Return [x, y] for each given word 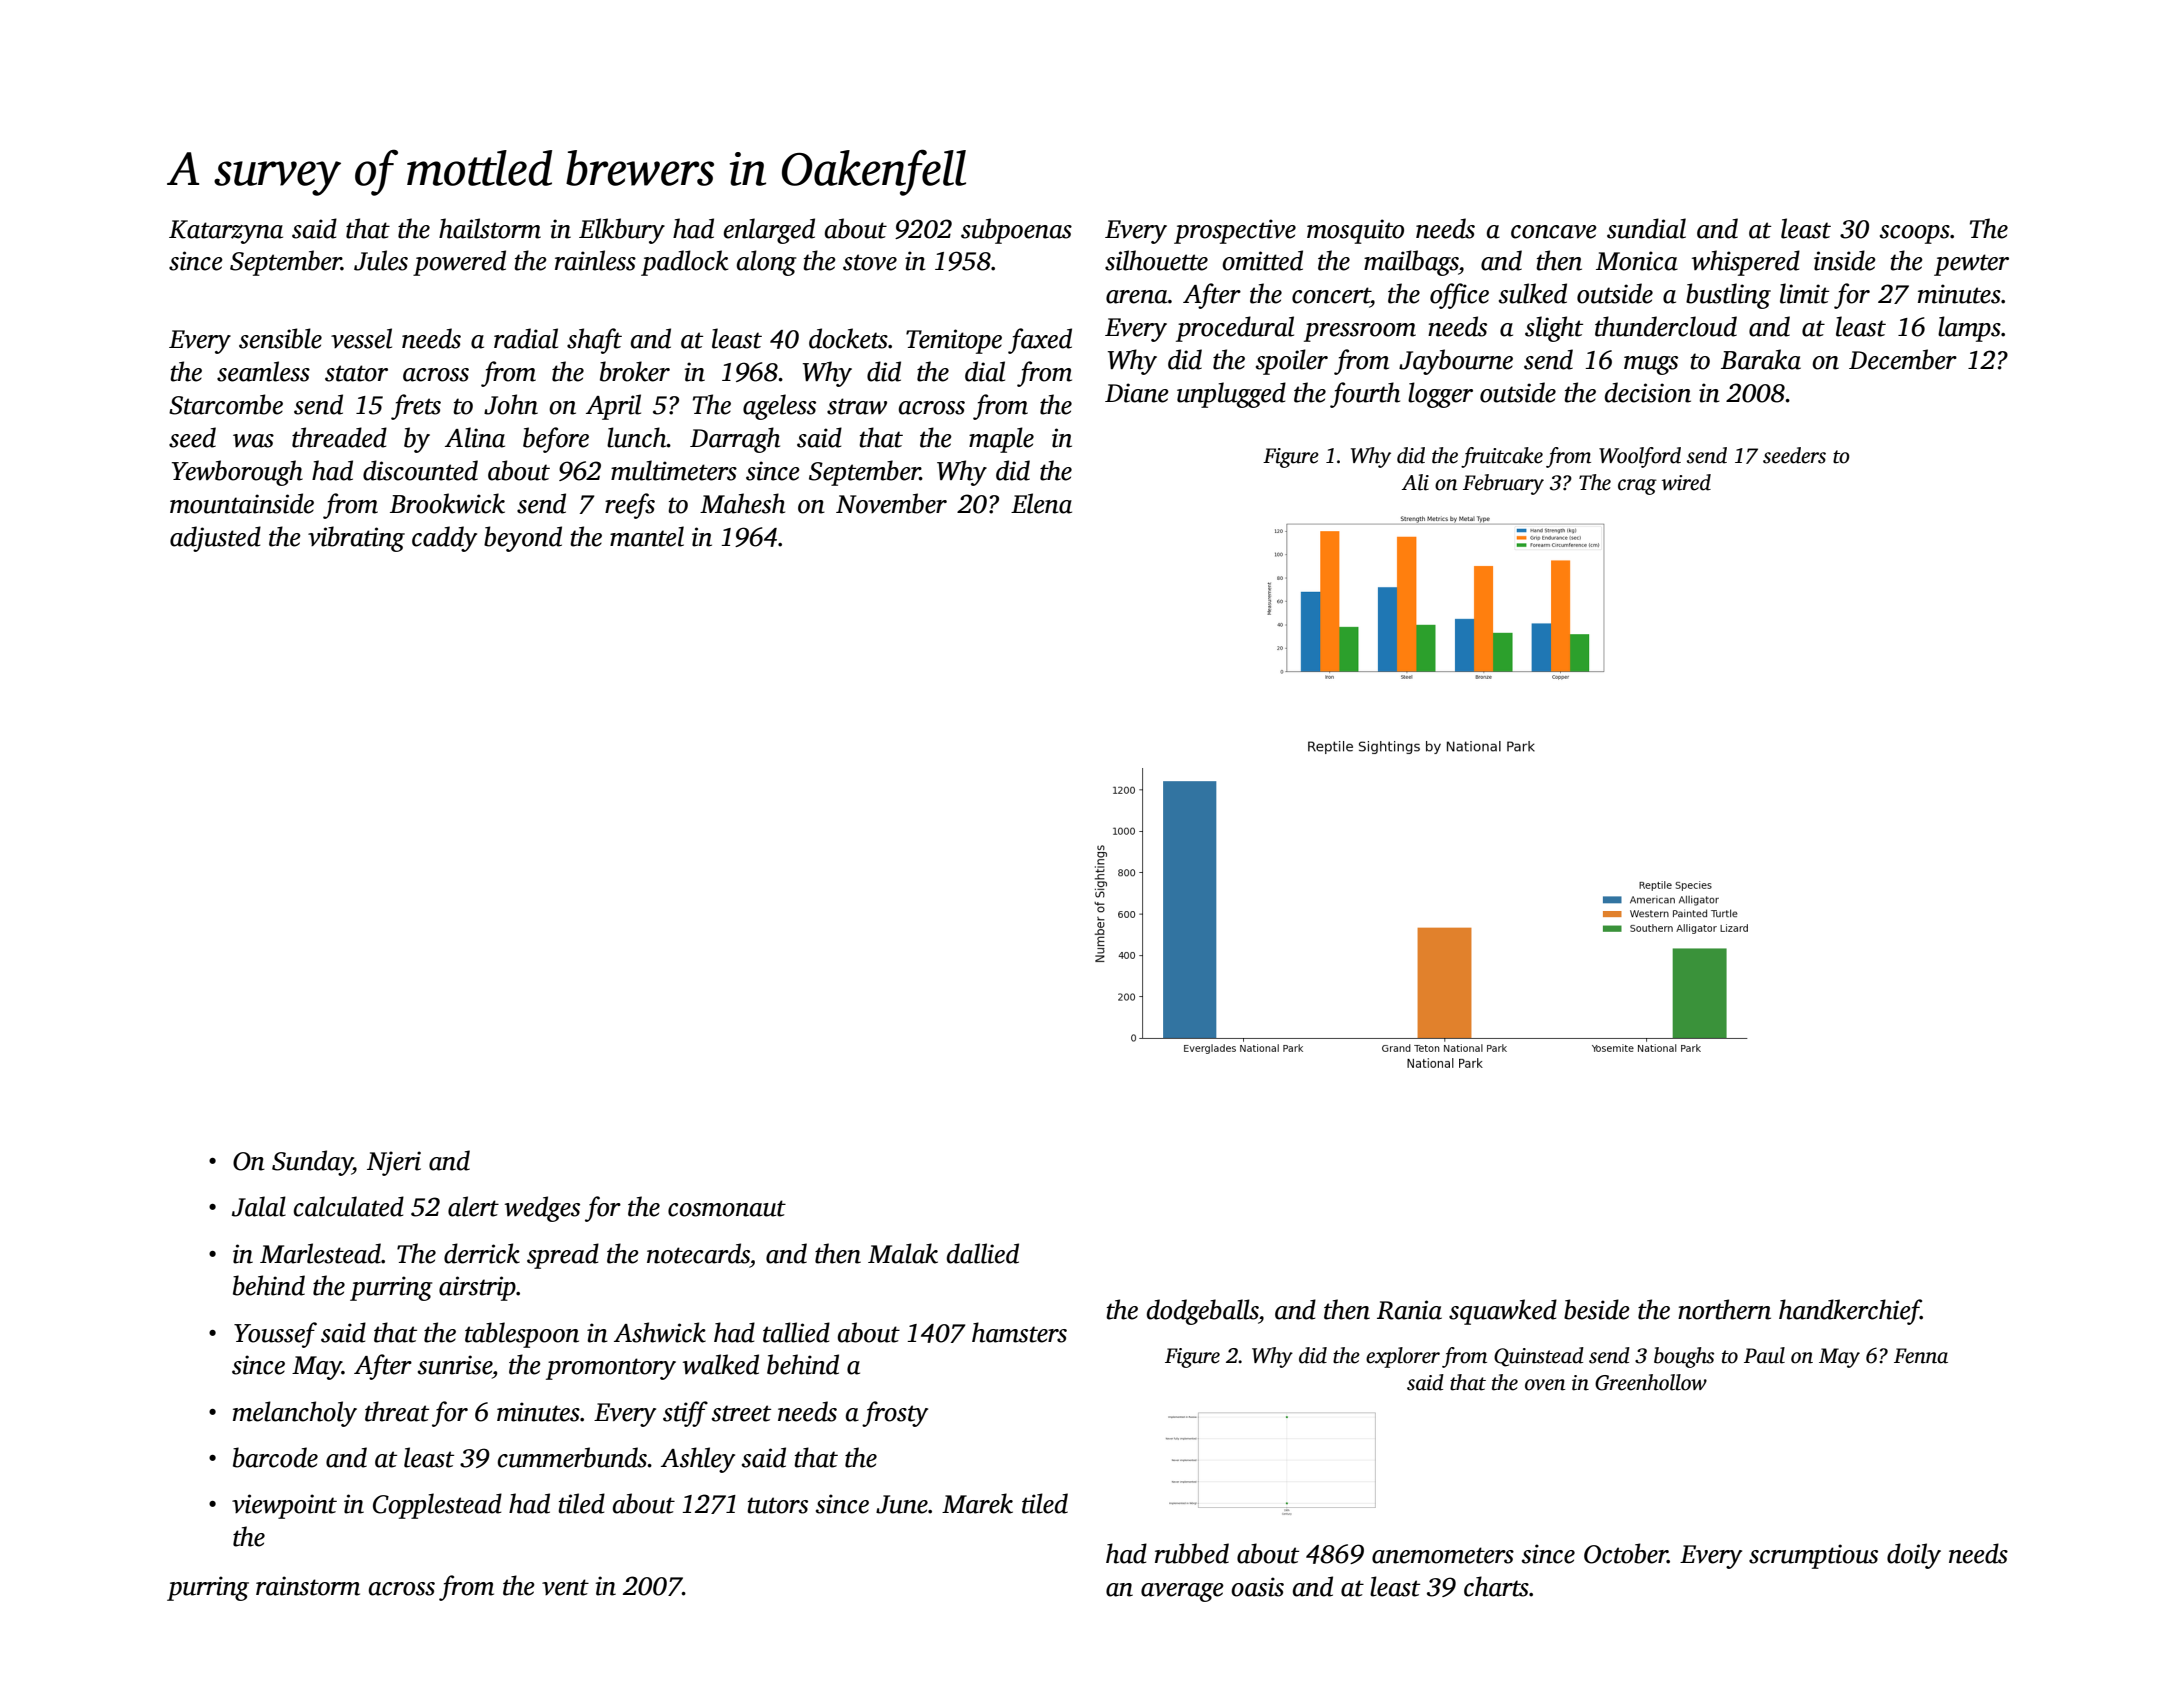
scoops [1915, 234]
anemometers [1443, 1555]
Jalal [259, 1206]
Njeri [394, 1163]
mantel [647, 536]
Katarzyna [226, 232]
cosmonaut [727, 1208]
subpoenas [1016, 231]
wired [1686, 482]
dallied [983, 1253]
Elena [1041, 503]
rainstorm [308, 1586]
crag [1637, 487]
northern [1724, 1309]
